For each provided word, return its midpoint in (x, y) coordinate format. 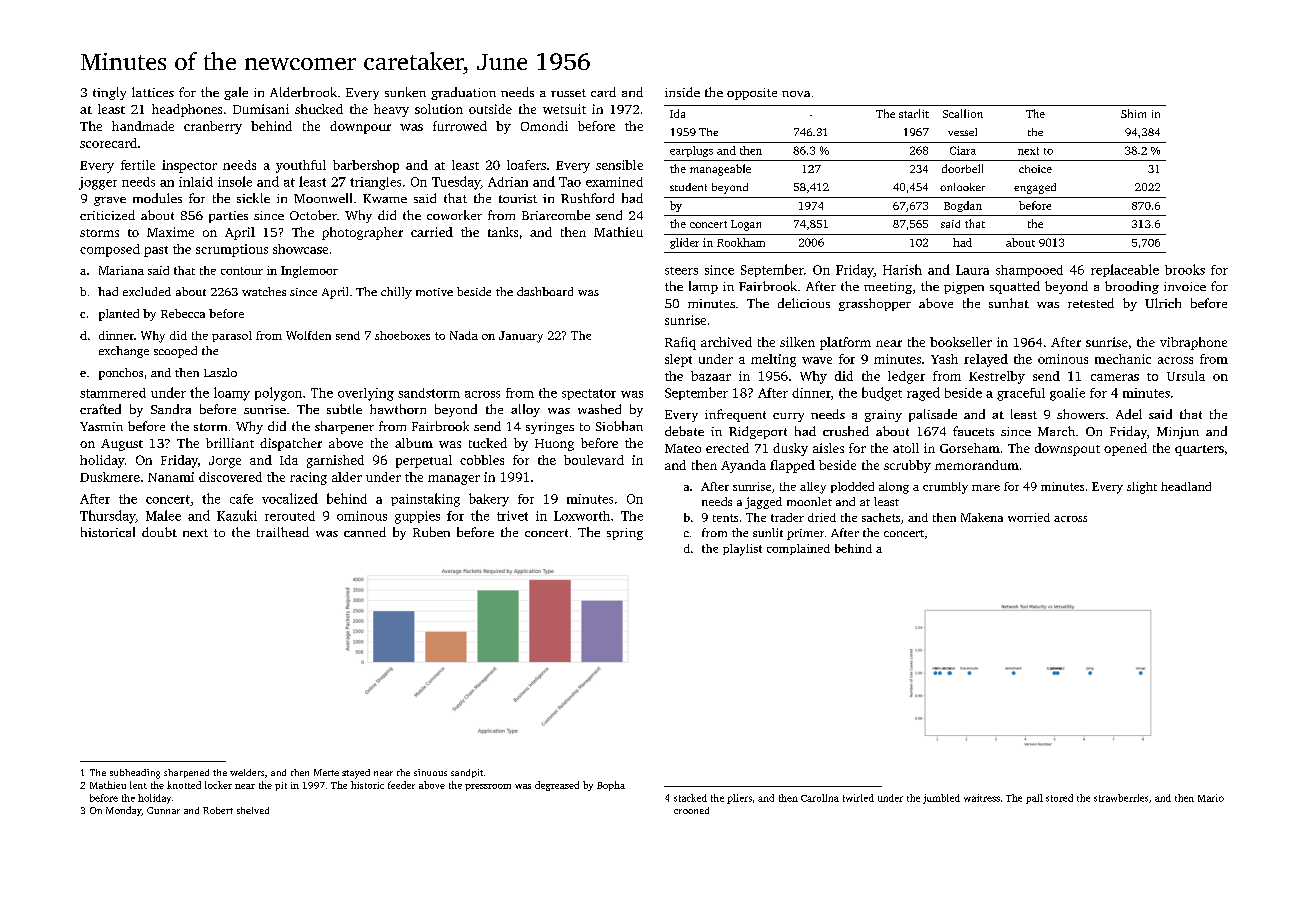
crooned (691, 810)
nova (796, 94)
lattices (153, 92)
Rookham (741, 242)
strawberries (1121, 798)
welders (247, 772)
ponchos (121, 374)
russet (568, 93)
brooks (1185, 269)
